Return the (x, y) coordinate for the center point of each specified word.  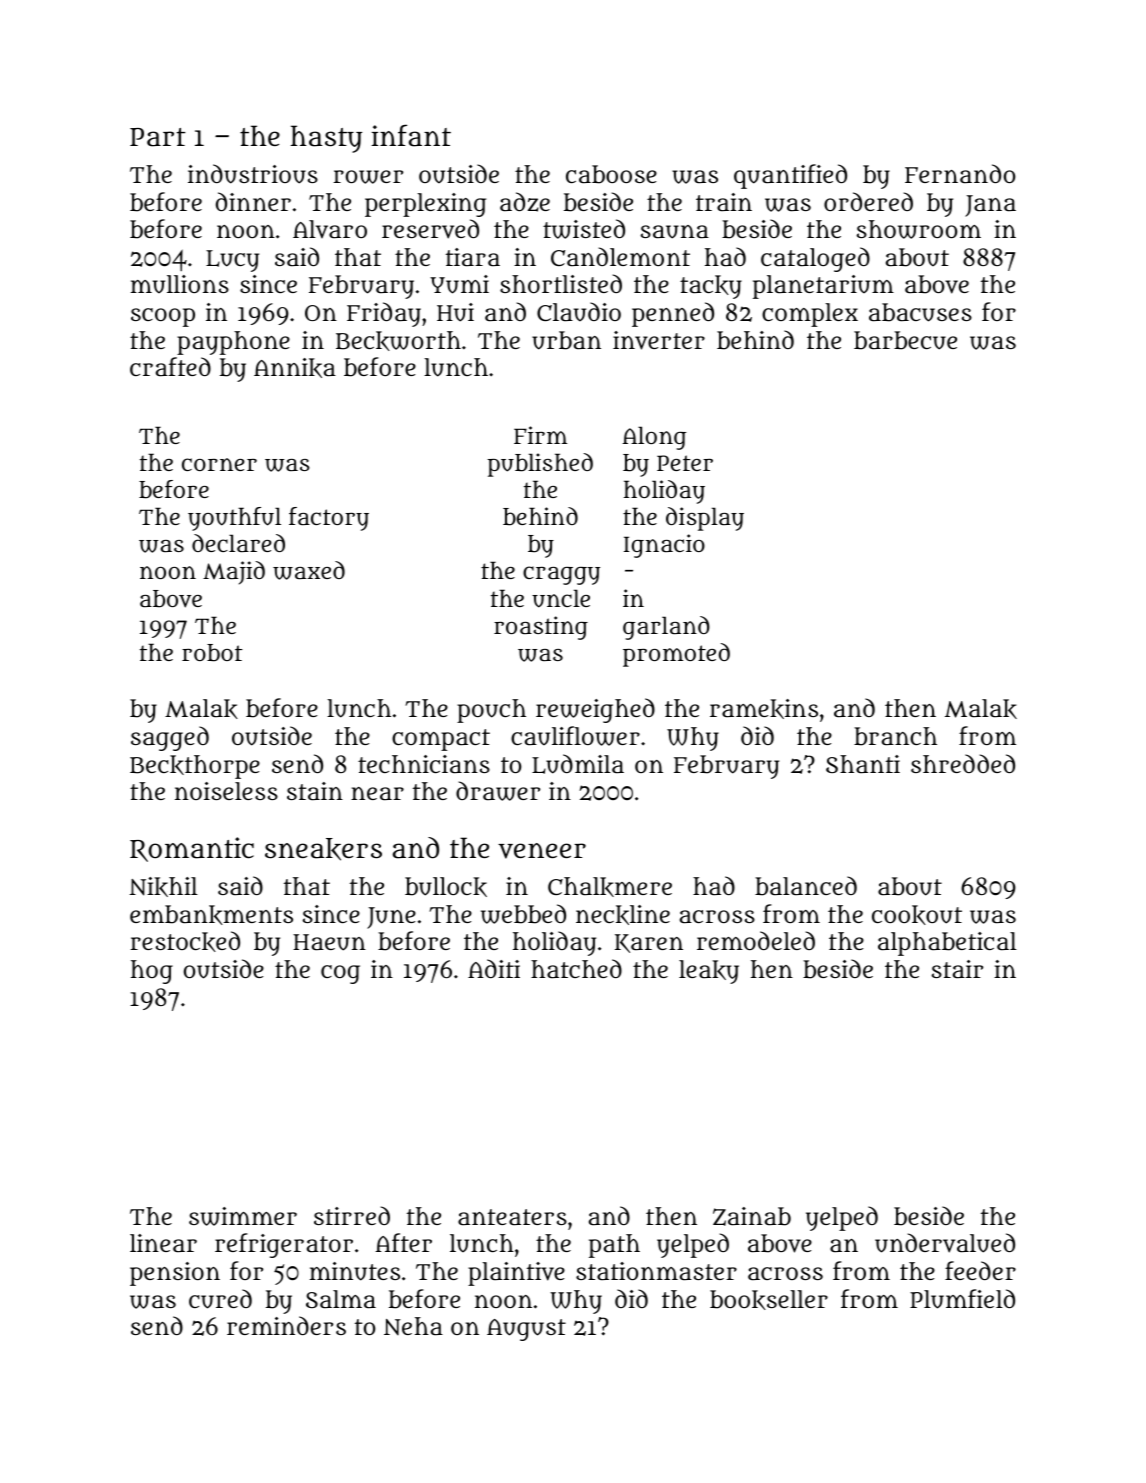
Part (158, 137)
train (724, 202)
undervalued (945, 1243)
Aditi (494, 968)
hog (152, 972)
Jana (990, 206)
